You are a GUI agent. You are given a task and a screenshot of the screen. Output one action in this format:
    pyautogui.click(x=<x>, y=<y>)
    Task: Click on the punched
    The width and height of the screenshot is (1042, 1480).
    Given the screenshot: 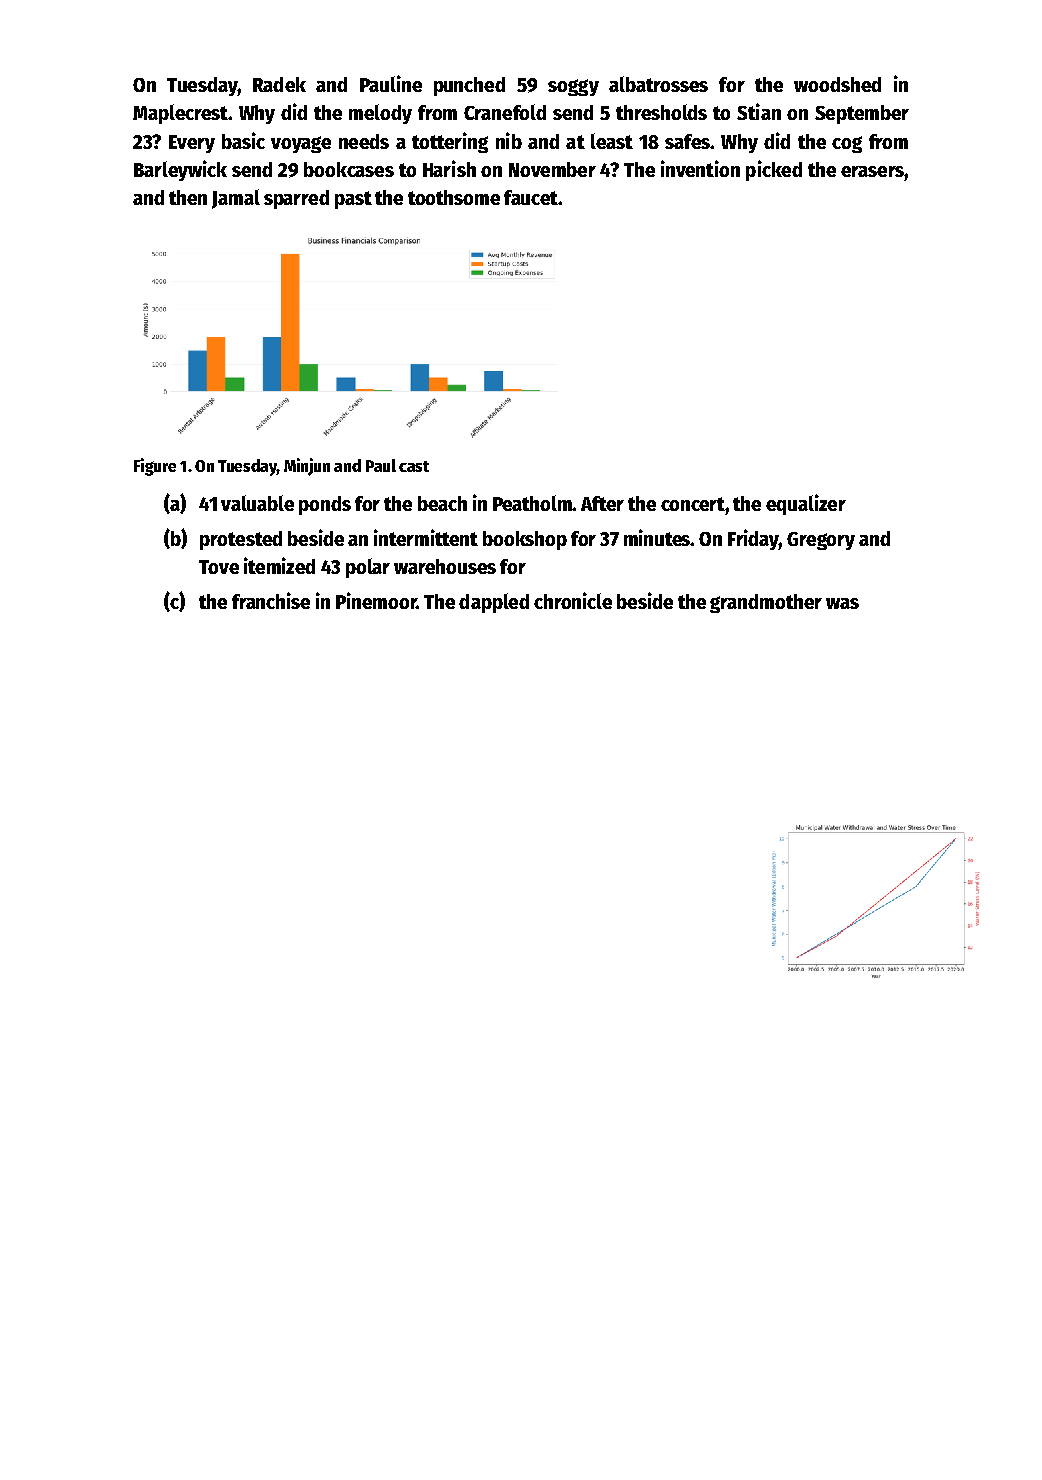 What is the action you would take?
    pyautogui.click(x=469, y=86)
